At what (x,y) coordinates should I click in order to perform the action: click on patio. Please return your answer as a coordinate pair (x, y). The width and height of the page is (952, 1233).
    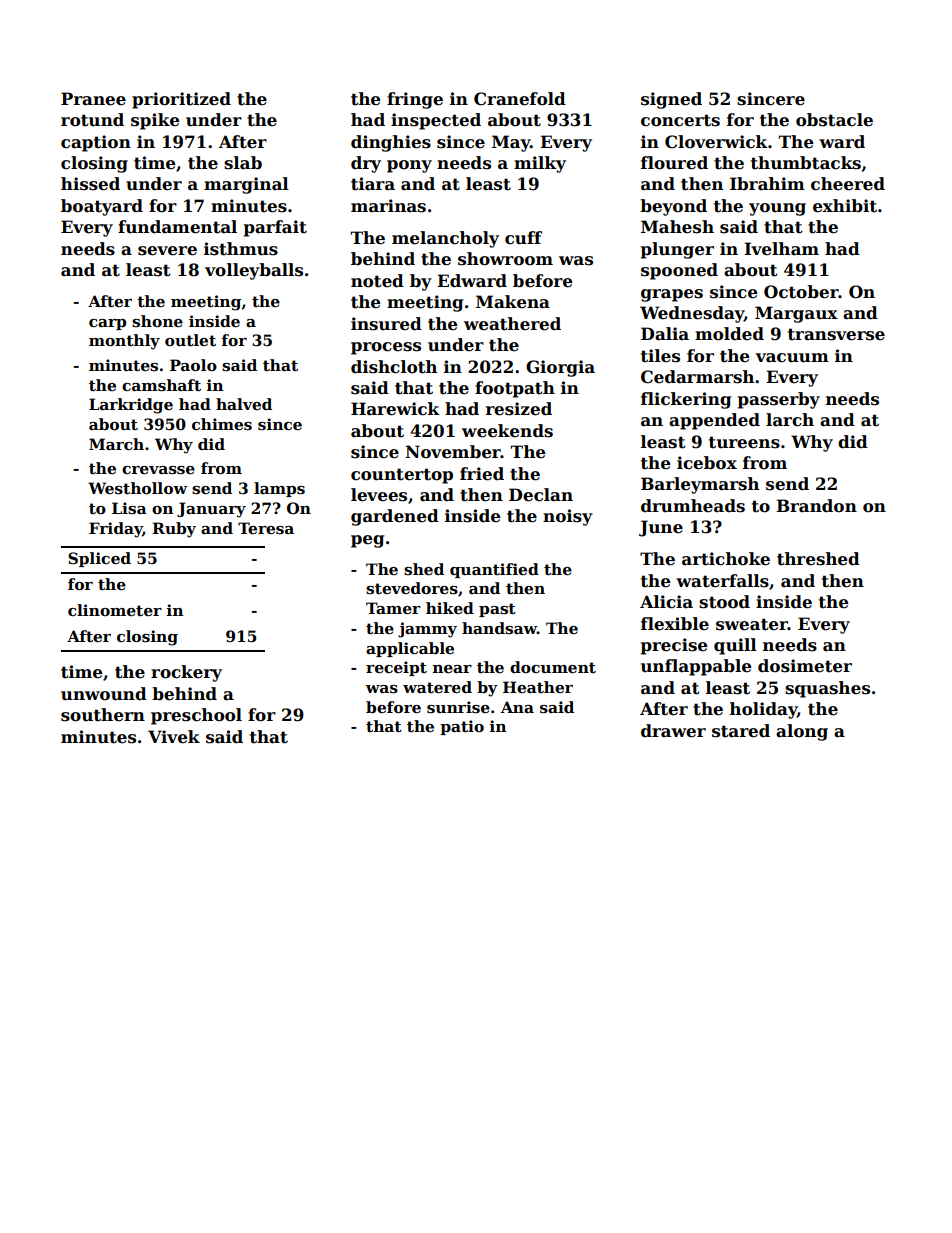
    Looking at the image, I should click on (462, 727).
